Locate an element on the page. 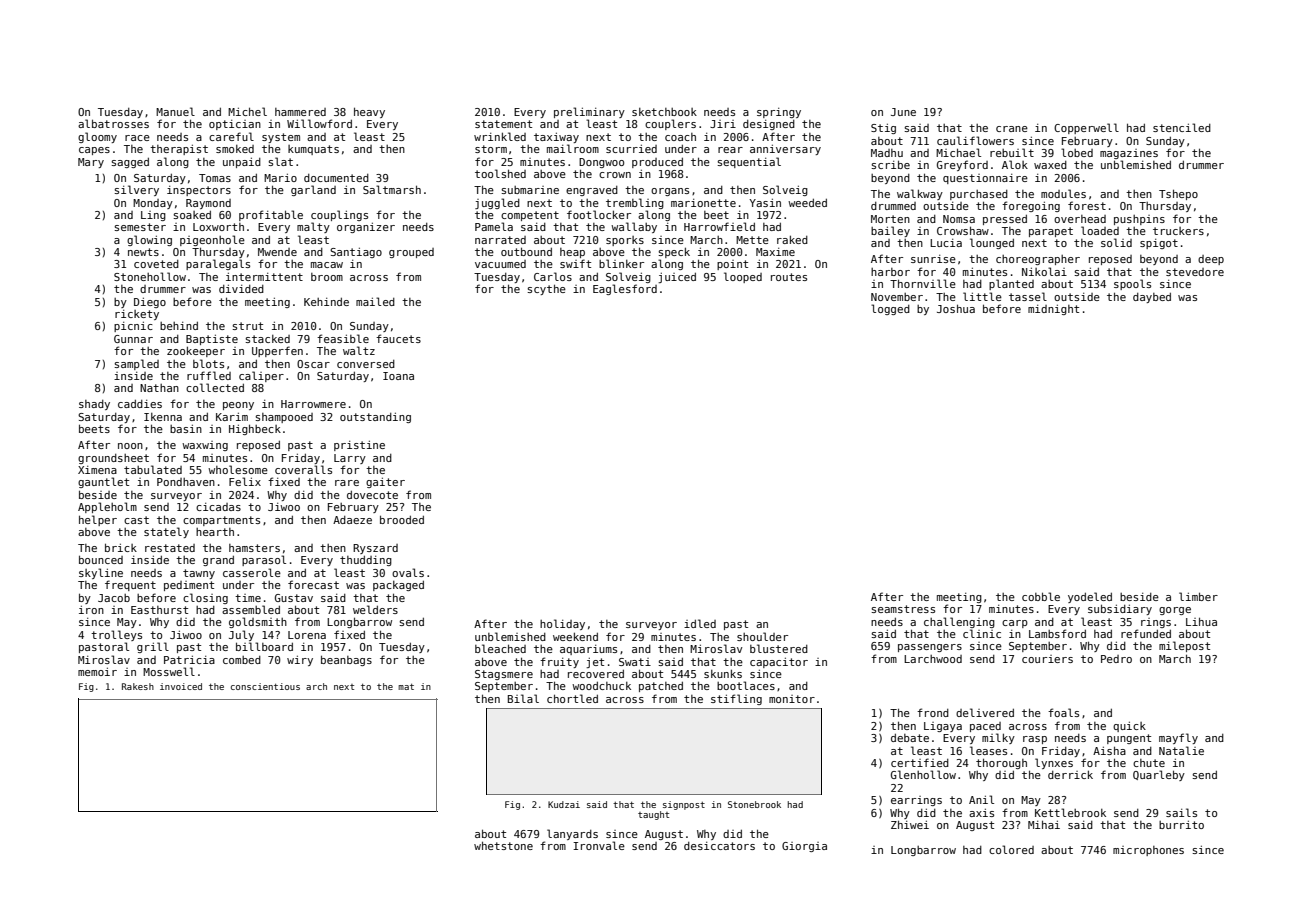  subsidiary is located at coordinates (1120, 609).
